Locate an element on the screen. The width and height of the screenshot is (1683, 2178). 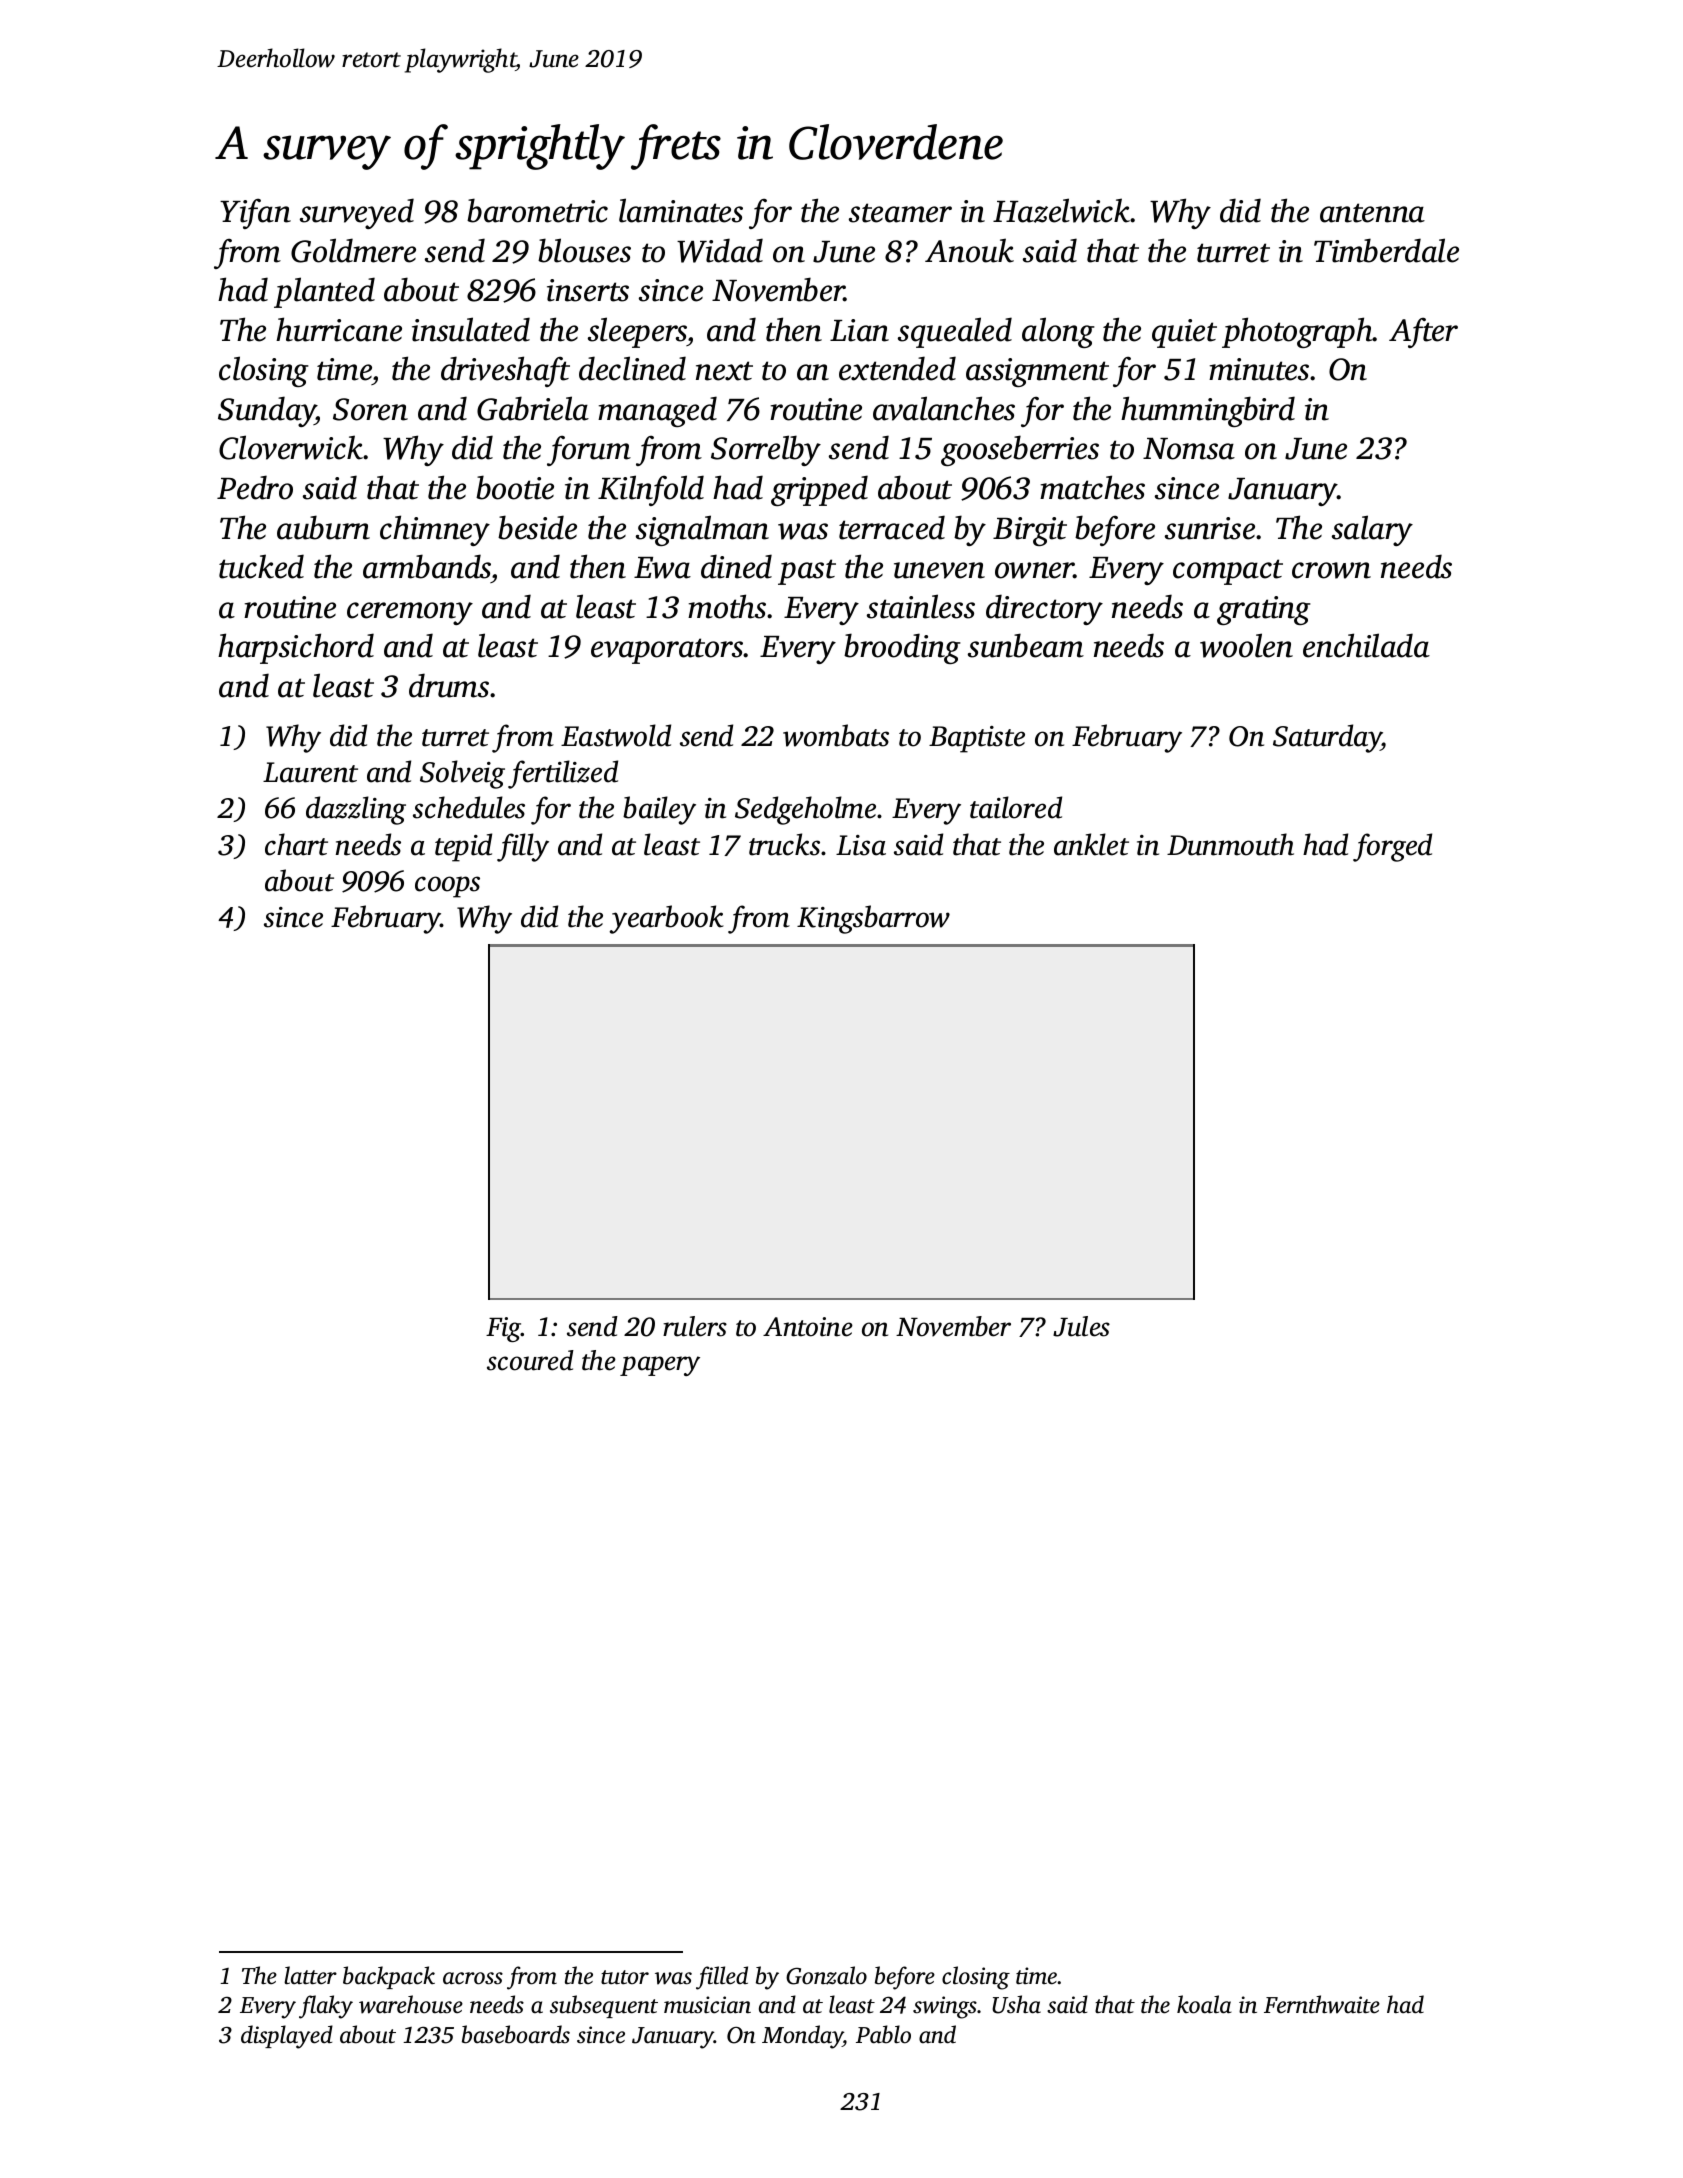
scoured is located at coordinates (530, 1360).
